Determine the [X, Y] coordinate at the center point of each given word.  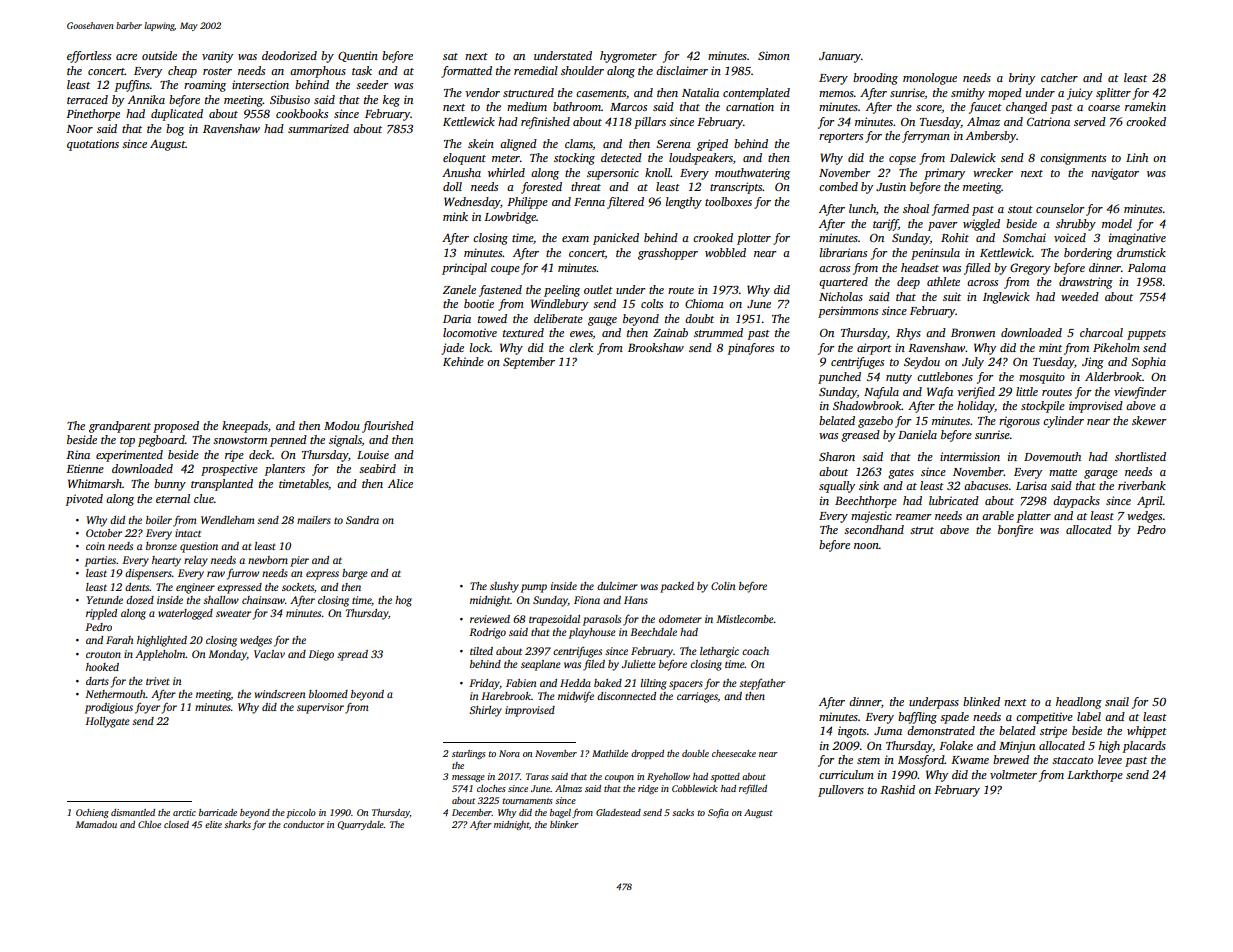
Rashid [897, 789]
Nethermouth [115, 694]
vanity [217, 57]
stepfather [762, 684]
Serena [673, 143]
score [929, 109]
